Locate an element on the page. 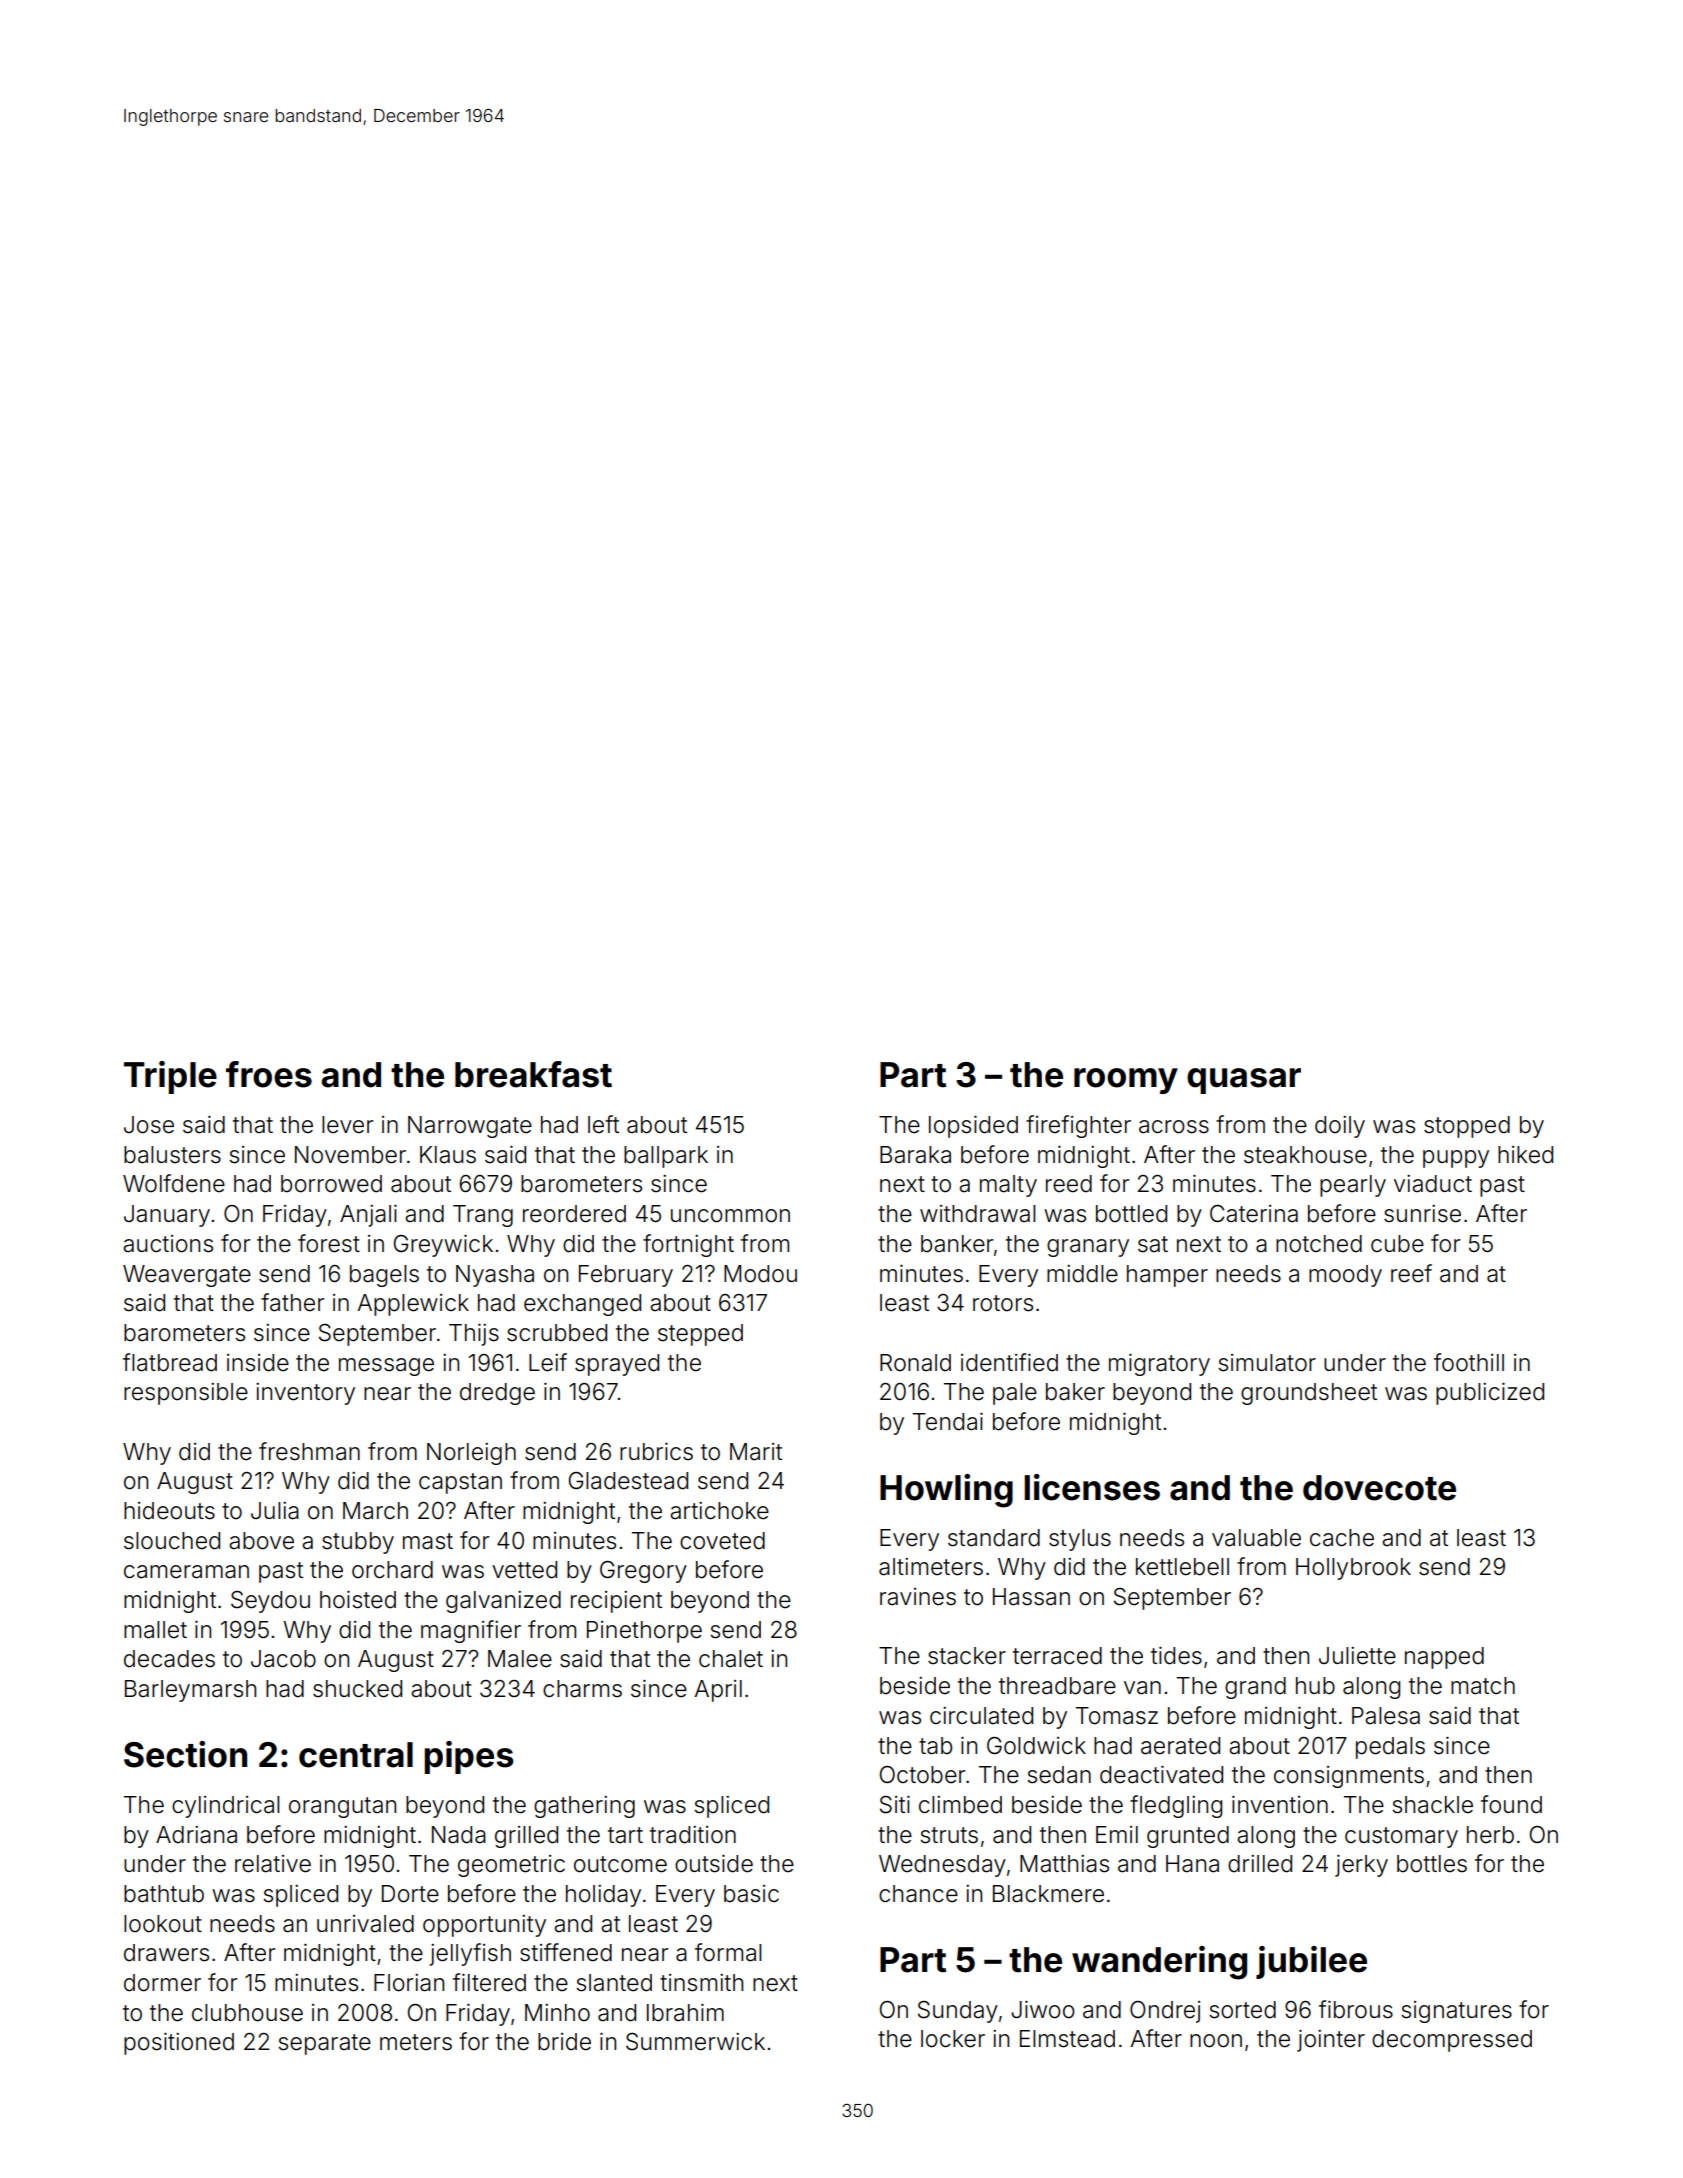  stacker is located at coordinates (967, 1656).
